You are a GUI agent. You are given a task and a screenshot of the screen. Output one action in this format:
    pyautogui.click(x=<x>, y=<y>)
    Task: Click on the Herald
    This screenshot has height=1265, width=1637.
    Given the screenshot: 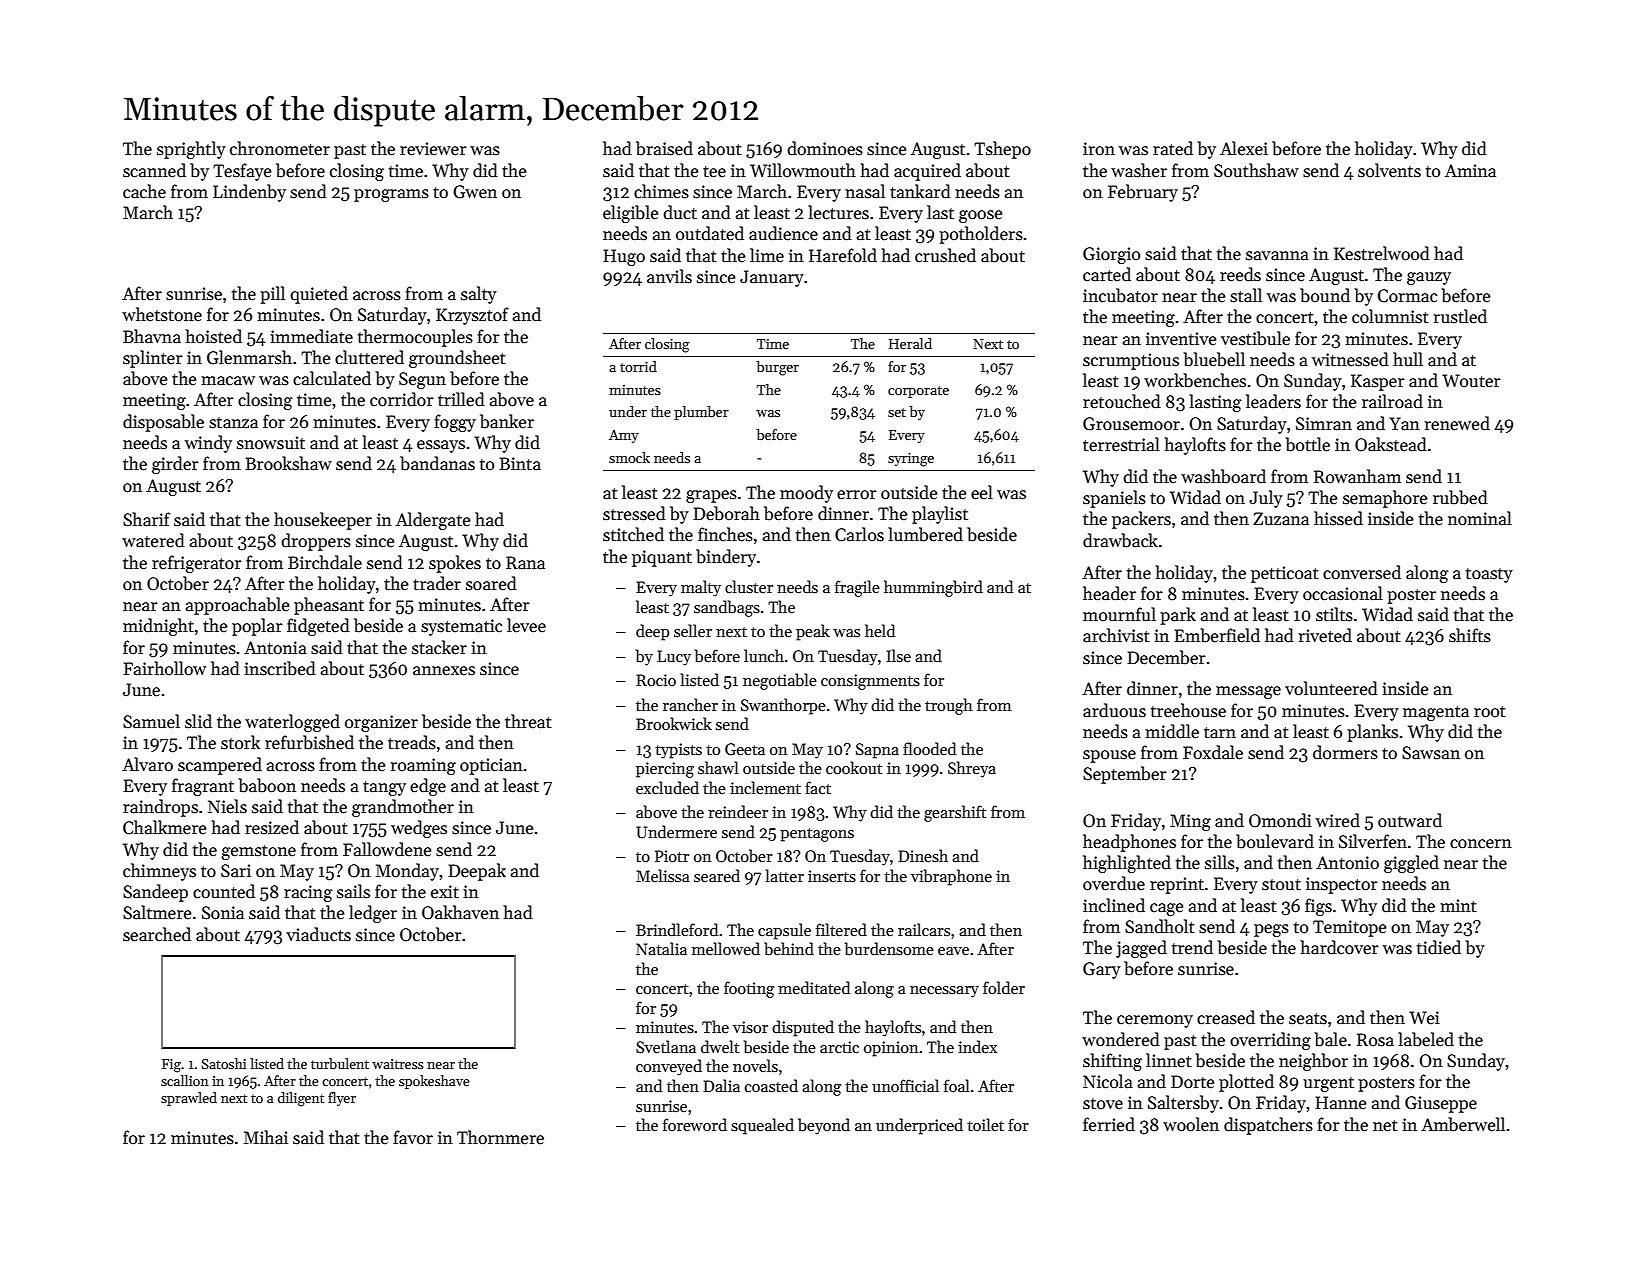 What is the action you would take?
    pyautogui.click(x=910, y=343)
